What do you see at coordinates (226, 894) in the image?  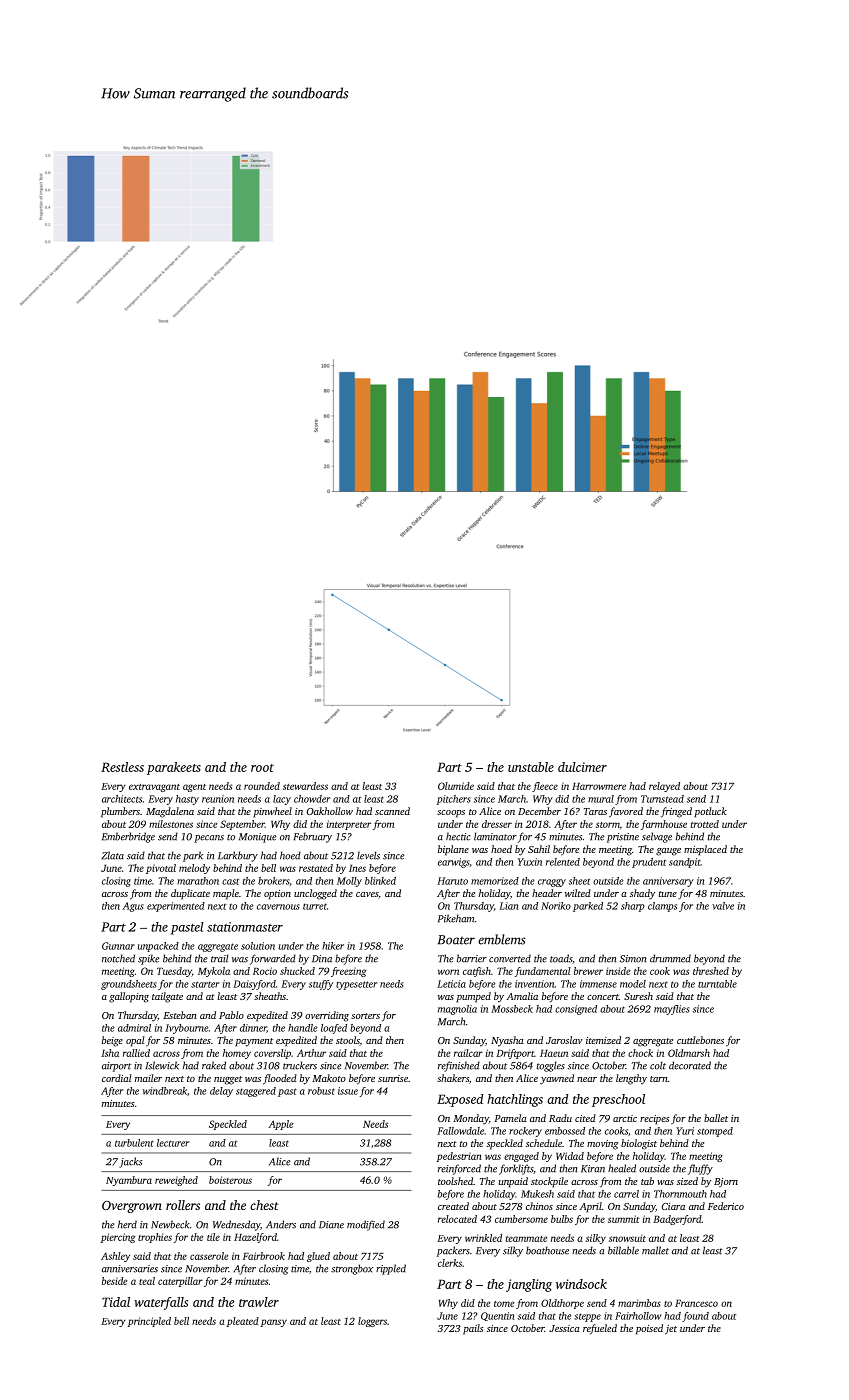 I see `maple` at bounding box center [226, 894].
